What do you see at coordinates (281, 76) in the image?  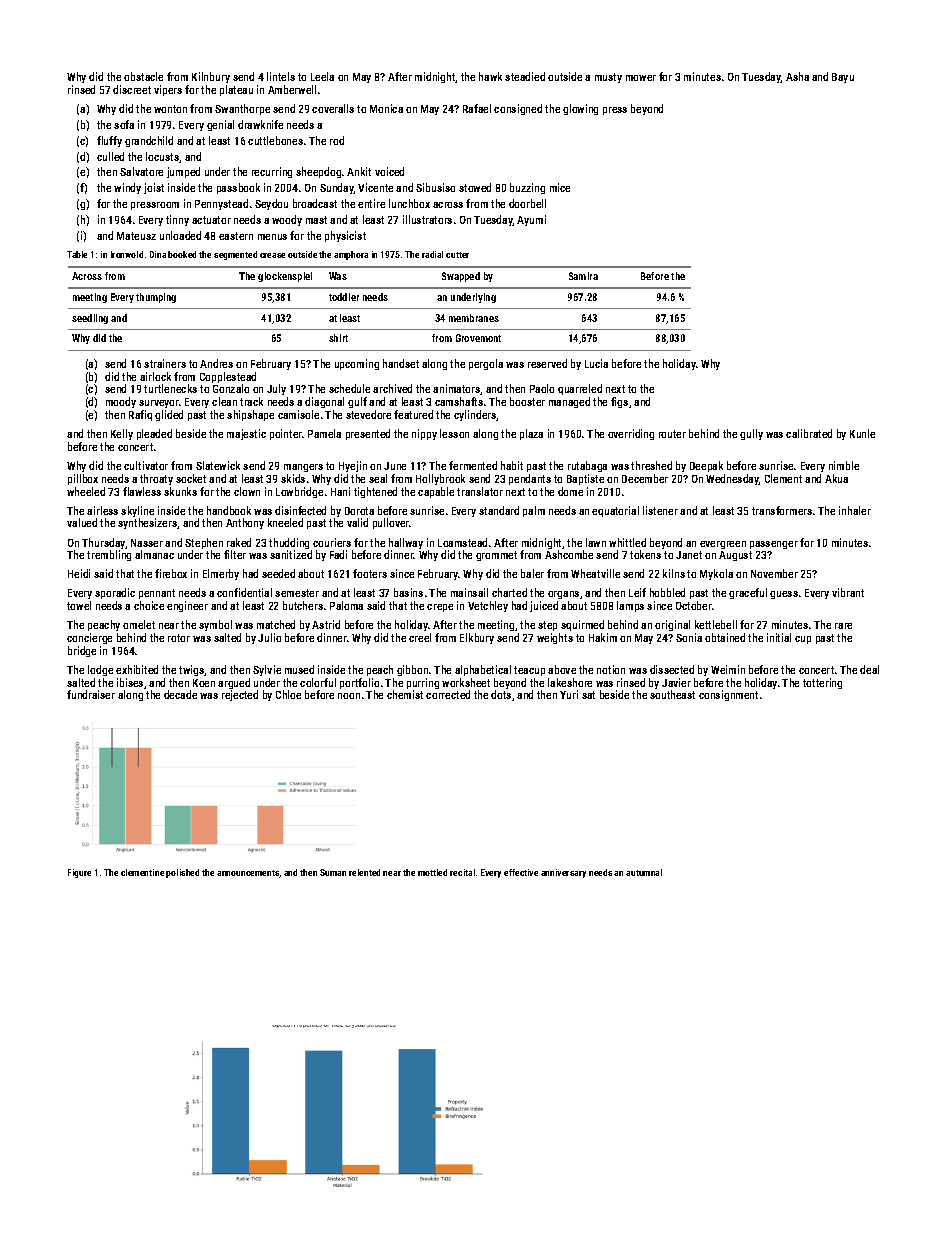 I see `lintels` at bounding box center [281, 76].
